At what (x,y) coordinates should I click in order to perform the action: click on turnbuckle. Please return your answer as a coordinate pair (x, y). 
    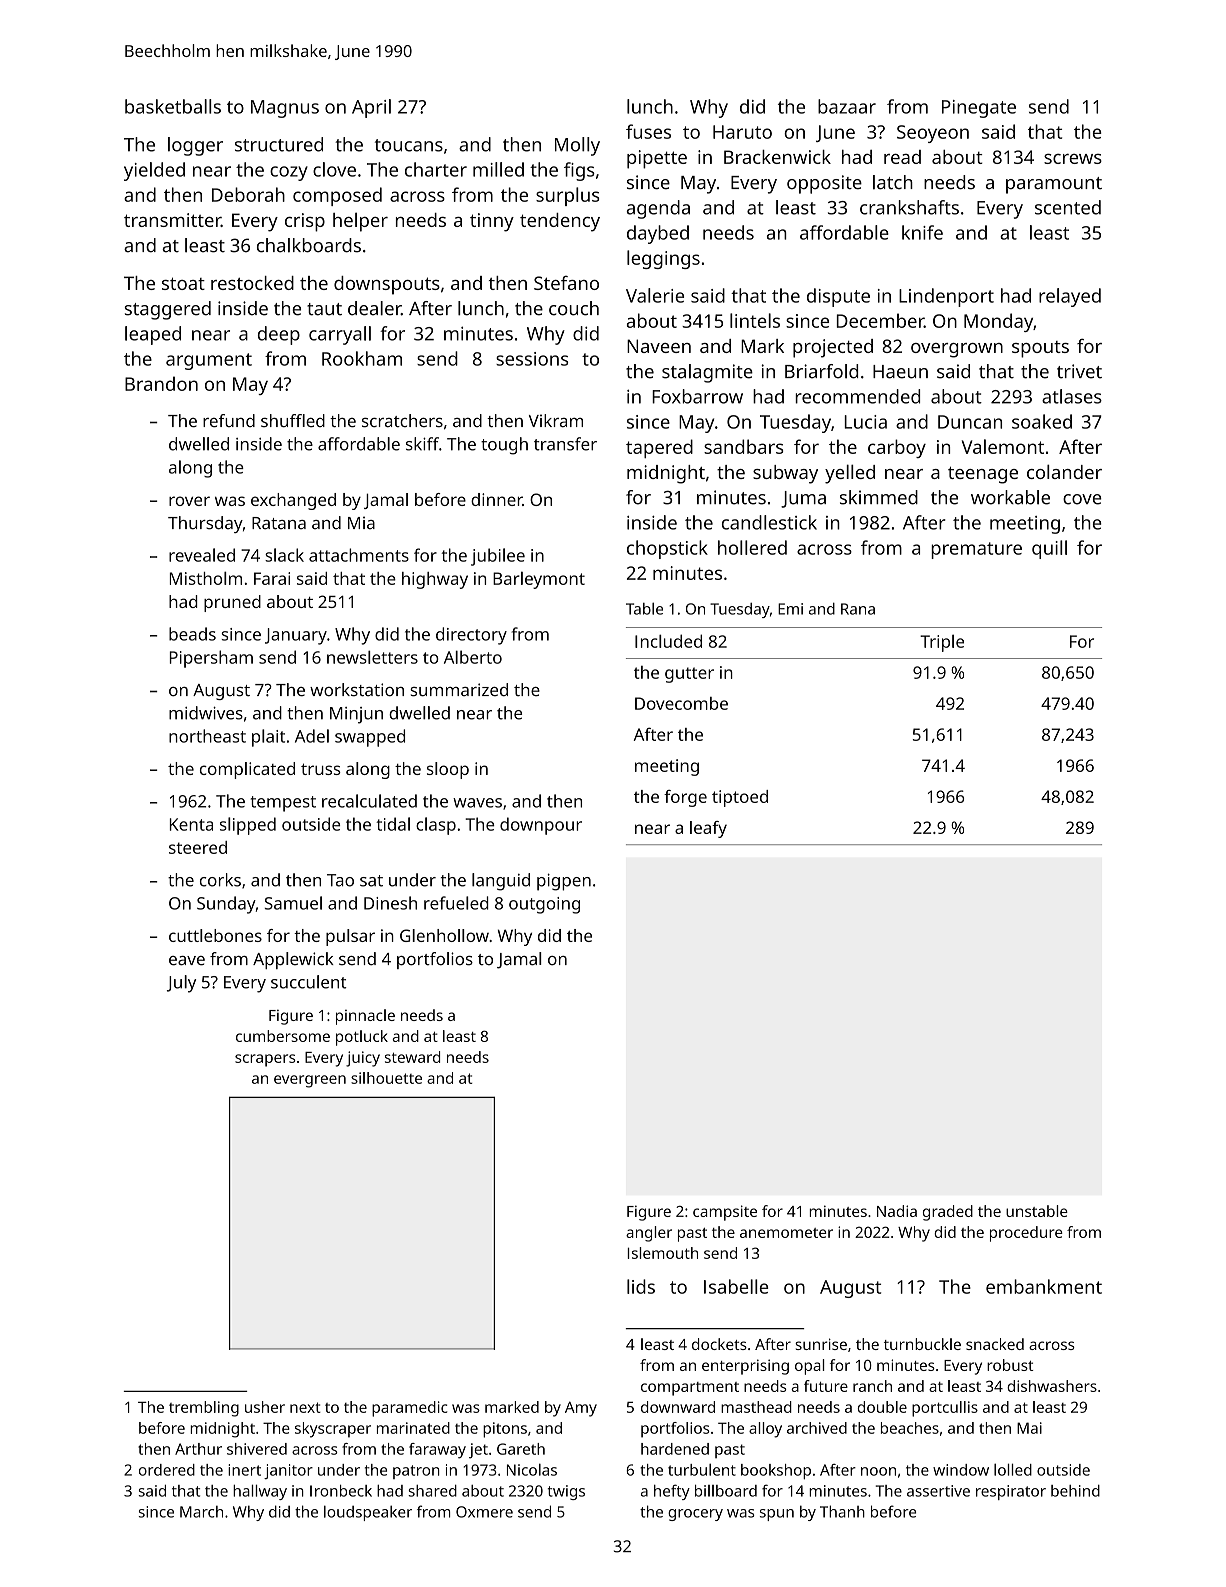
    Looking at the image, I should click on (922, 1344).
